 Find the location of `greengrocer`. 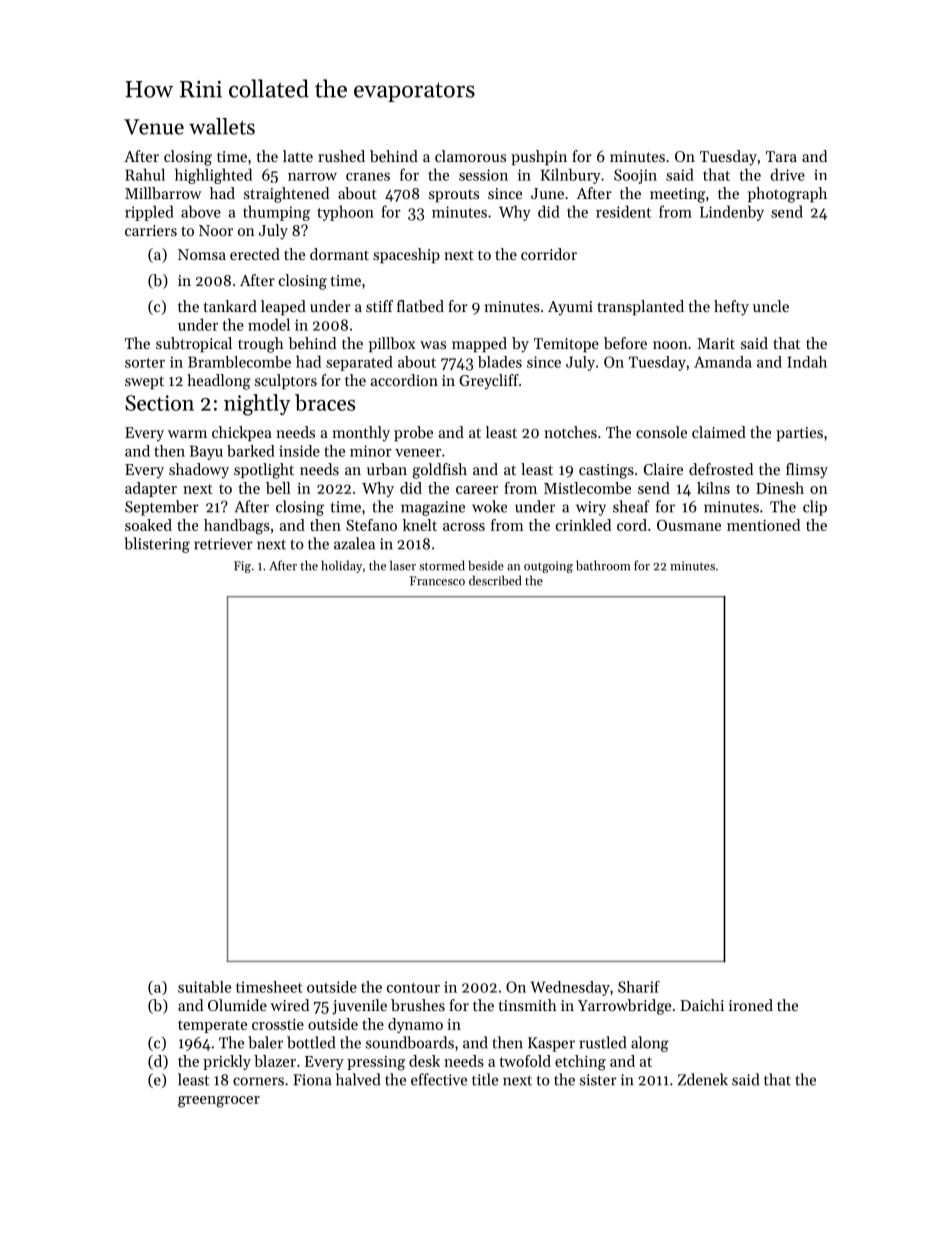

greengrocer is located at coordinates (219, 1102).
